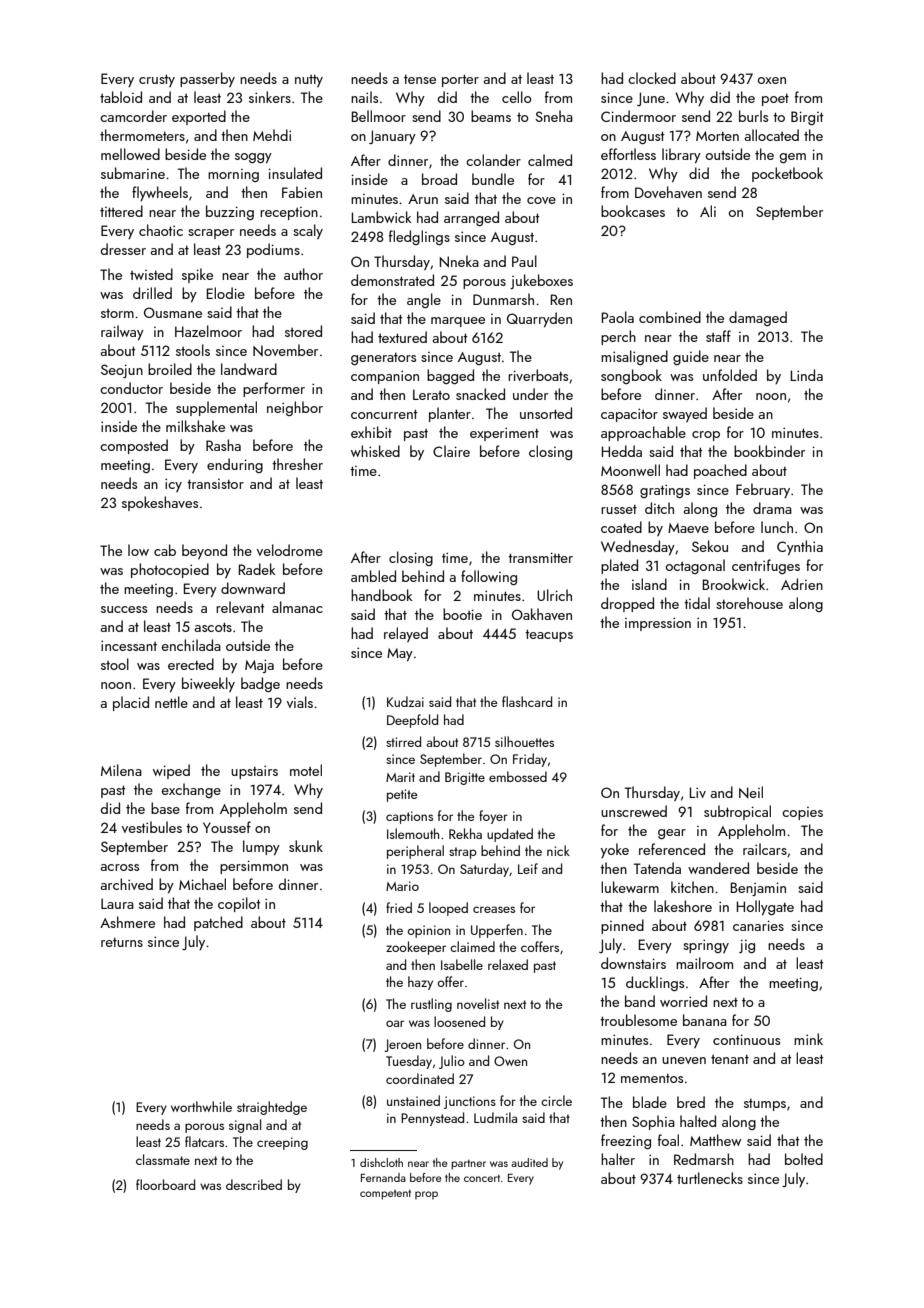 The width and height of the screenshot is (924, 1308). I want to click on floorboard, so click(165, 1184).
